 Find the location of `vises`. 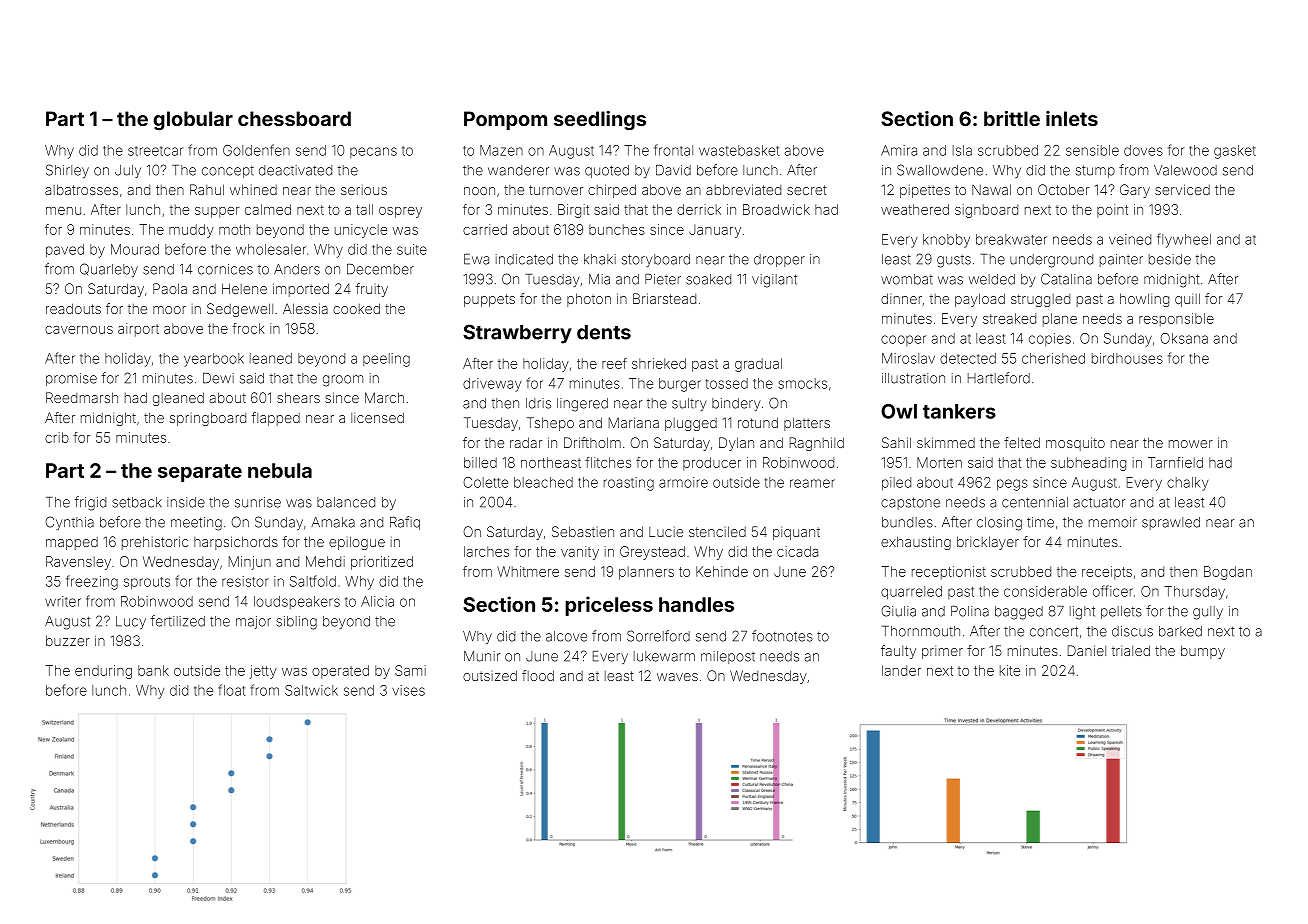

vises is located at coordinates (408, 690).
